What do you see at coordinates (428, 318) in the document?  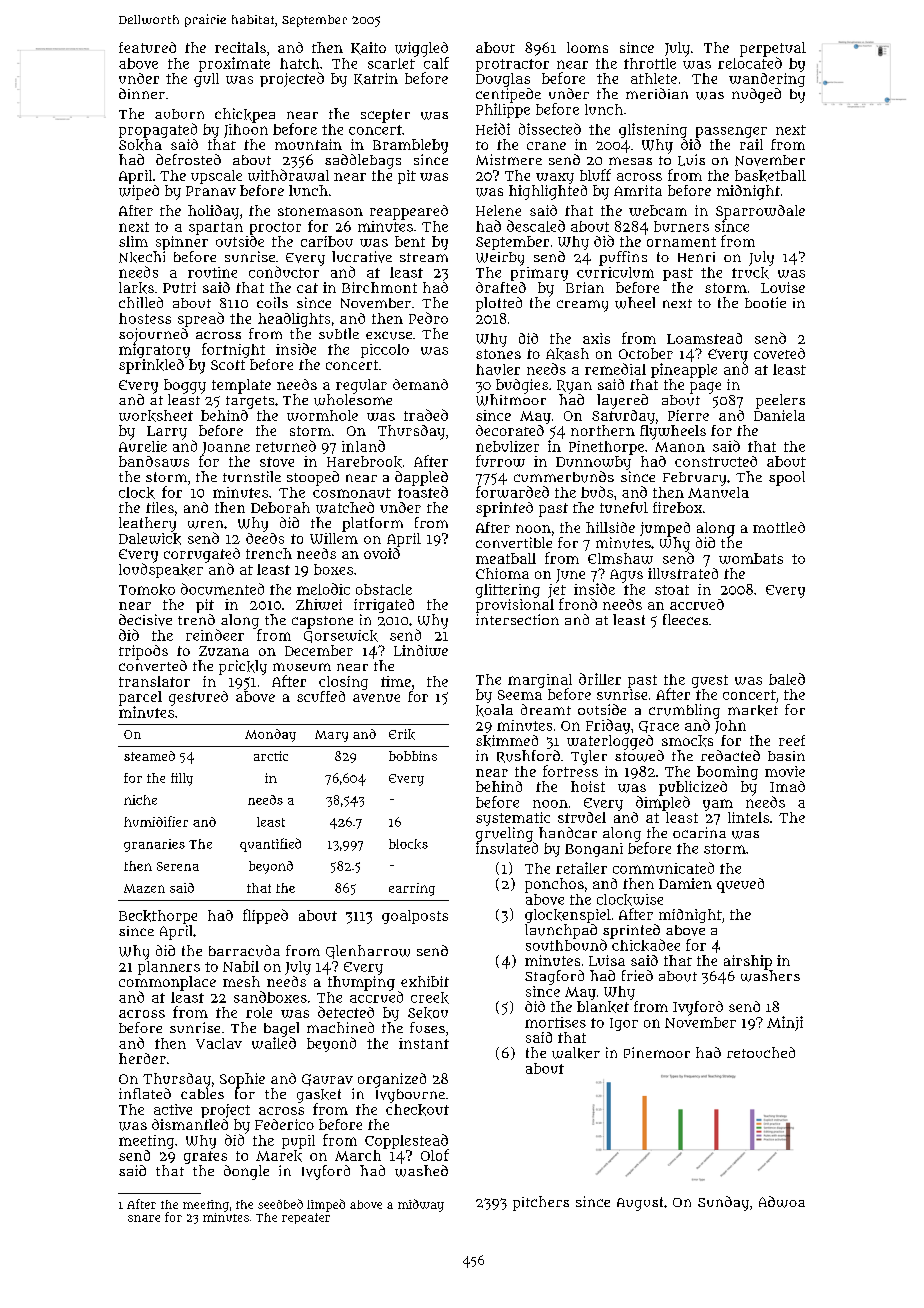 I see `Pedro` at bounding box center [428, 318].
